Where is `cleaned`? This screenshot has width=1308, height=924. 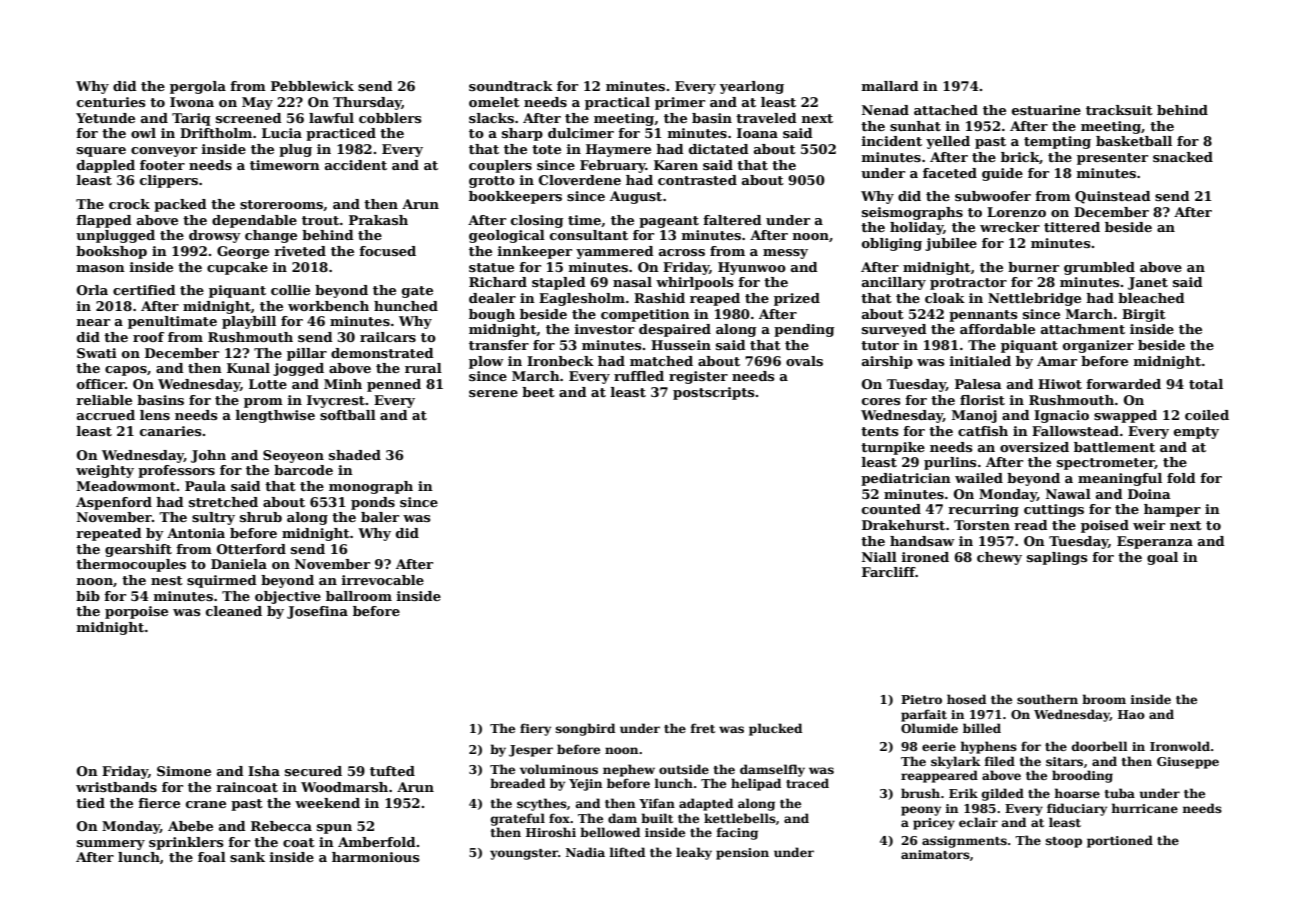 cleaned is located at coordinates (234, 611).
